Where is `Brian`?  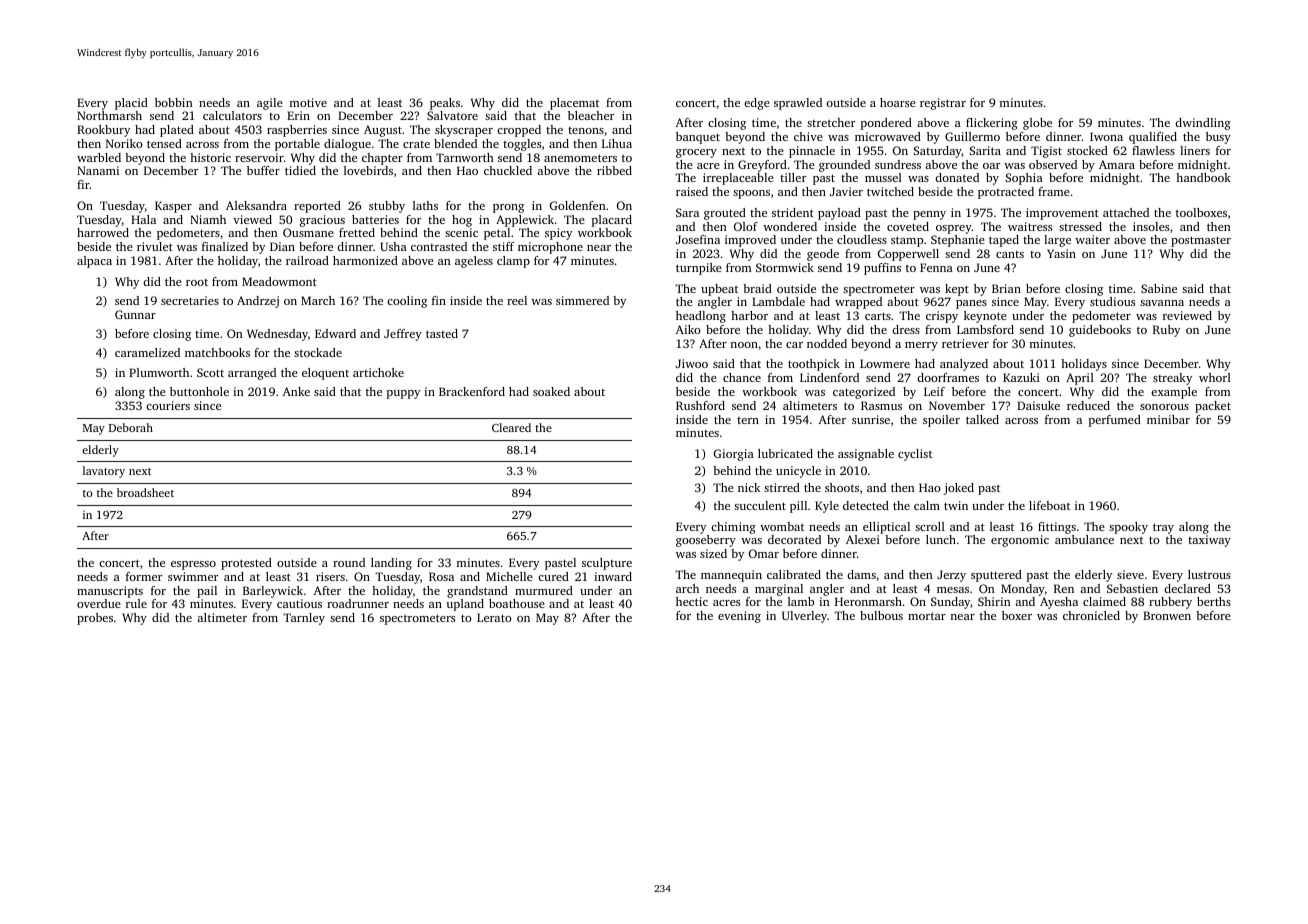 Brian is located at coordinates (1006, 288).
